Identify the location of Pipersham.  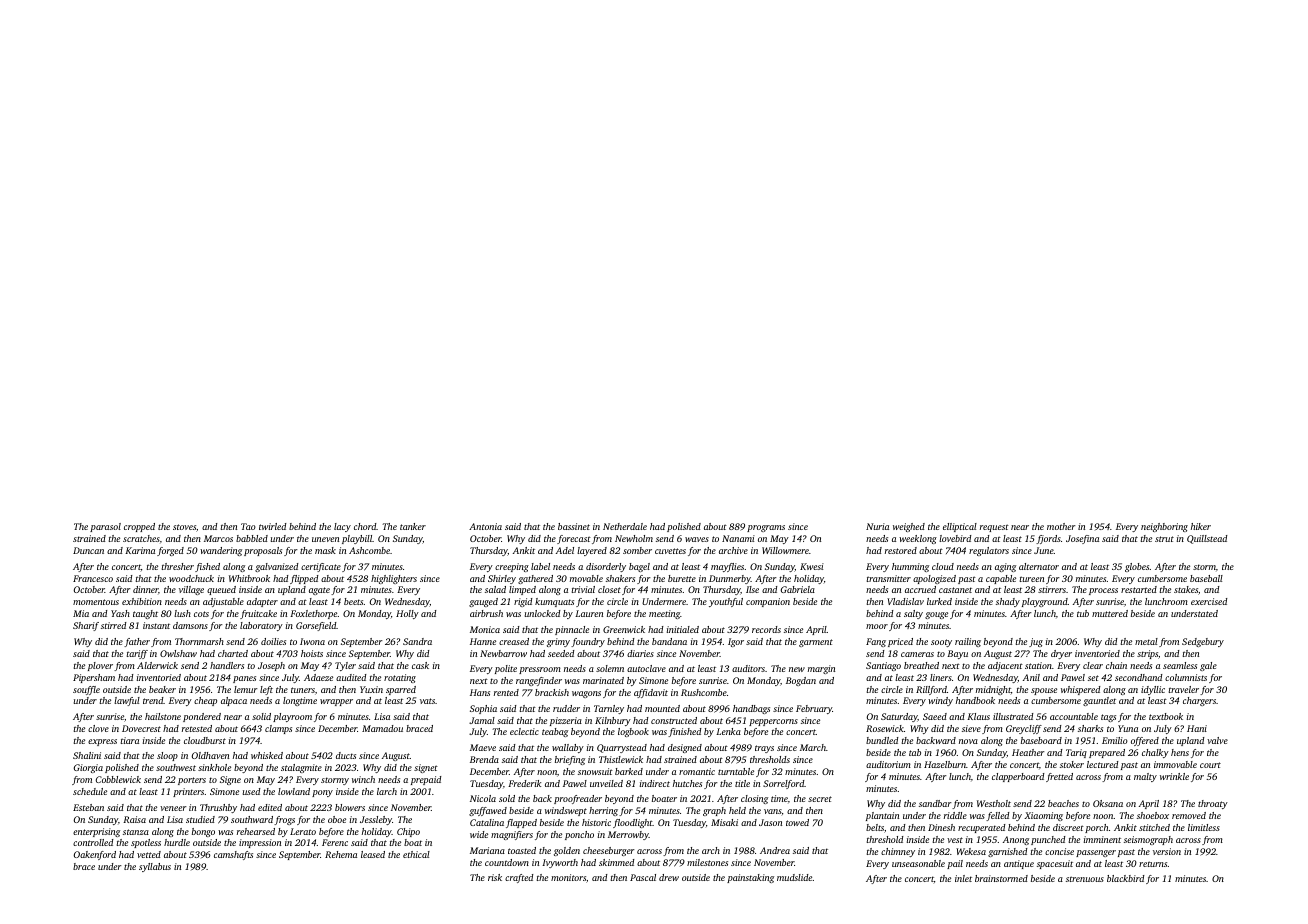
(94, 678).
